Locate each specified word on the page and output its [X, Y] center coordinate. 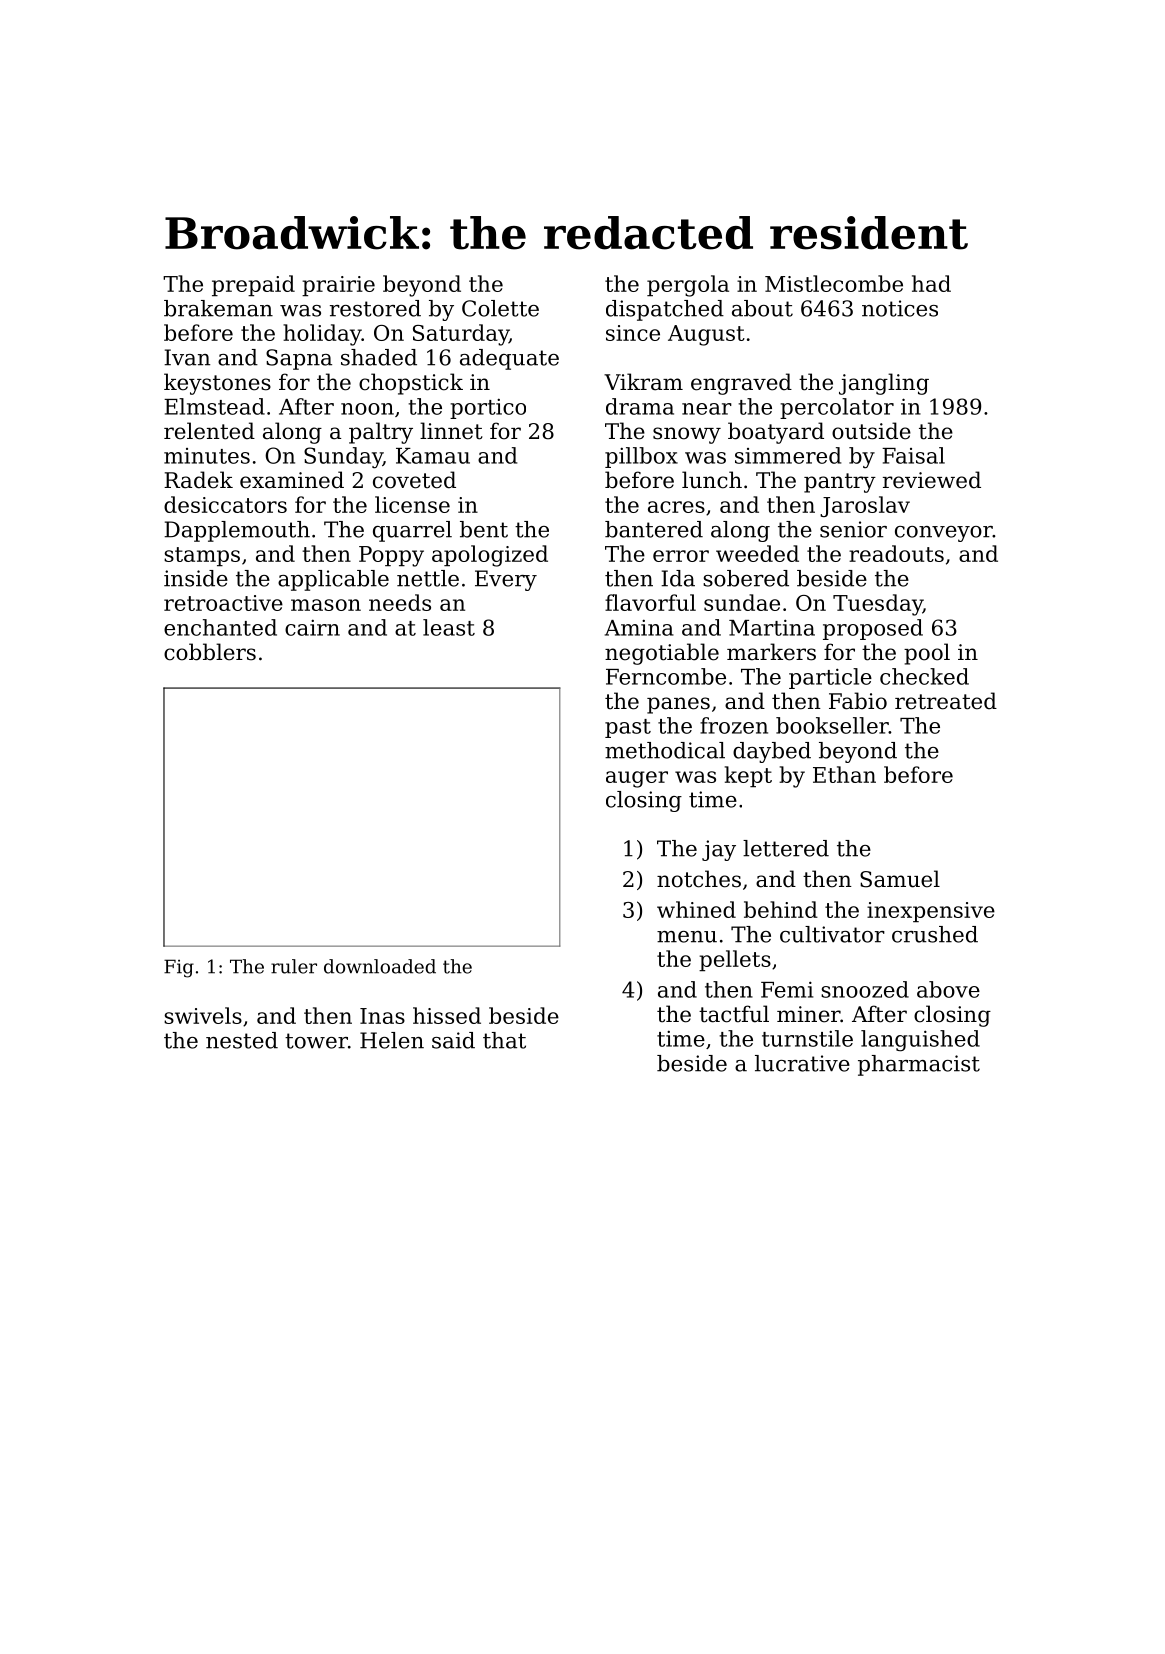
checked [924, 676]
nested [242, 1040]
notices [900, 308]
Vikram [643, 382]
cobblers [210, 652]
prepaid [253, 285]
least [449, 627]
